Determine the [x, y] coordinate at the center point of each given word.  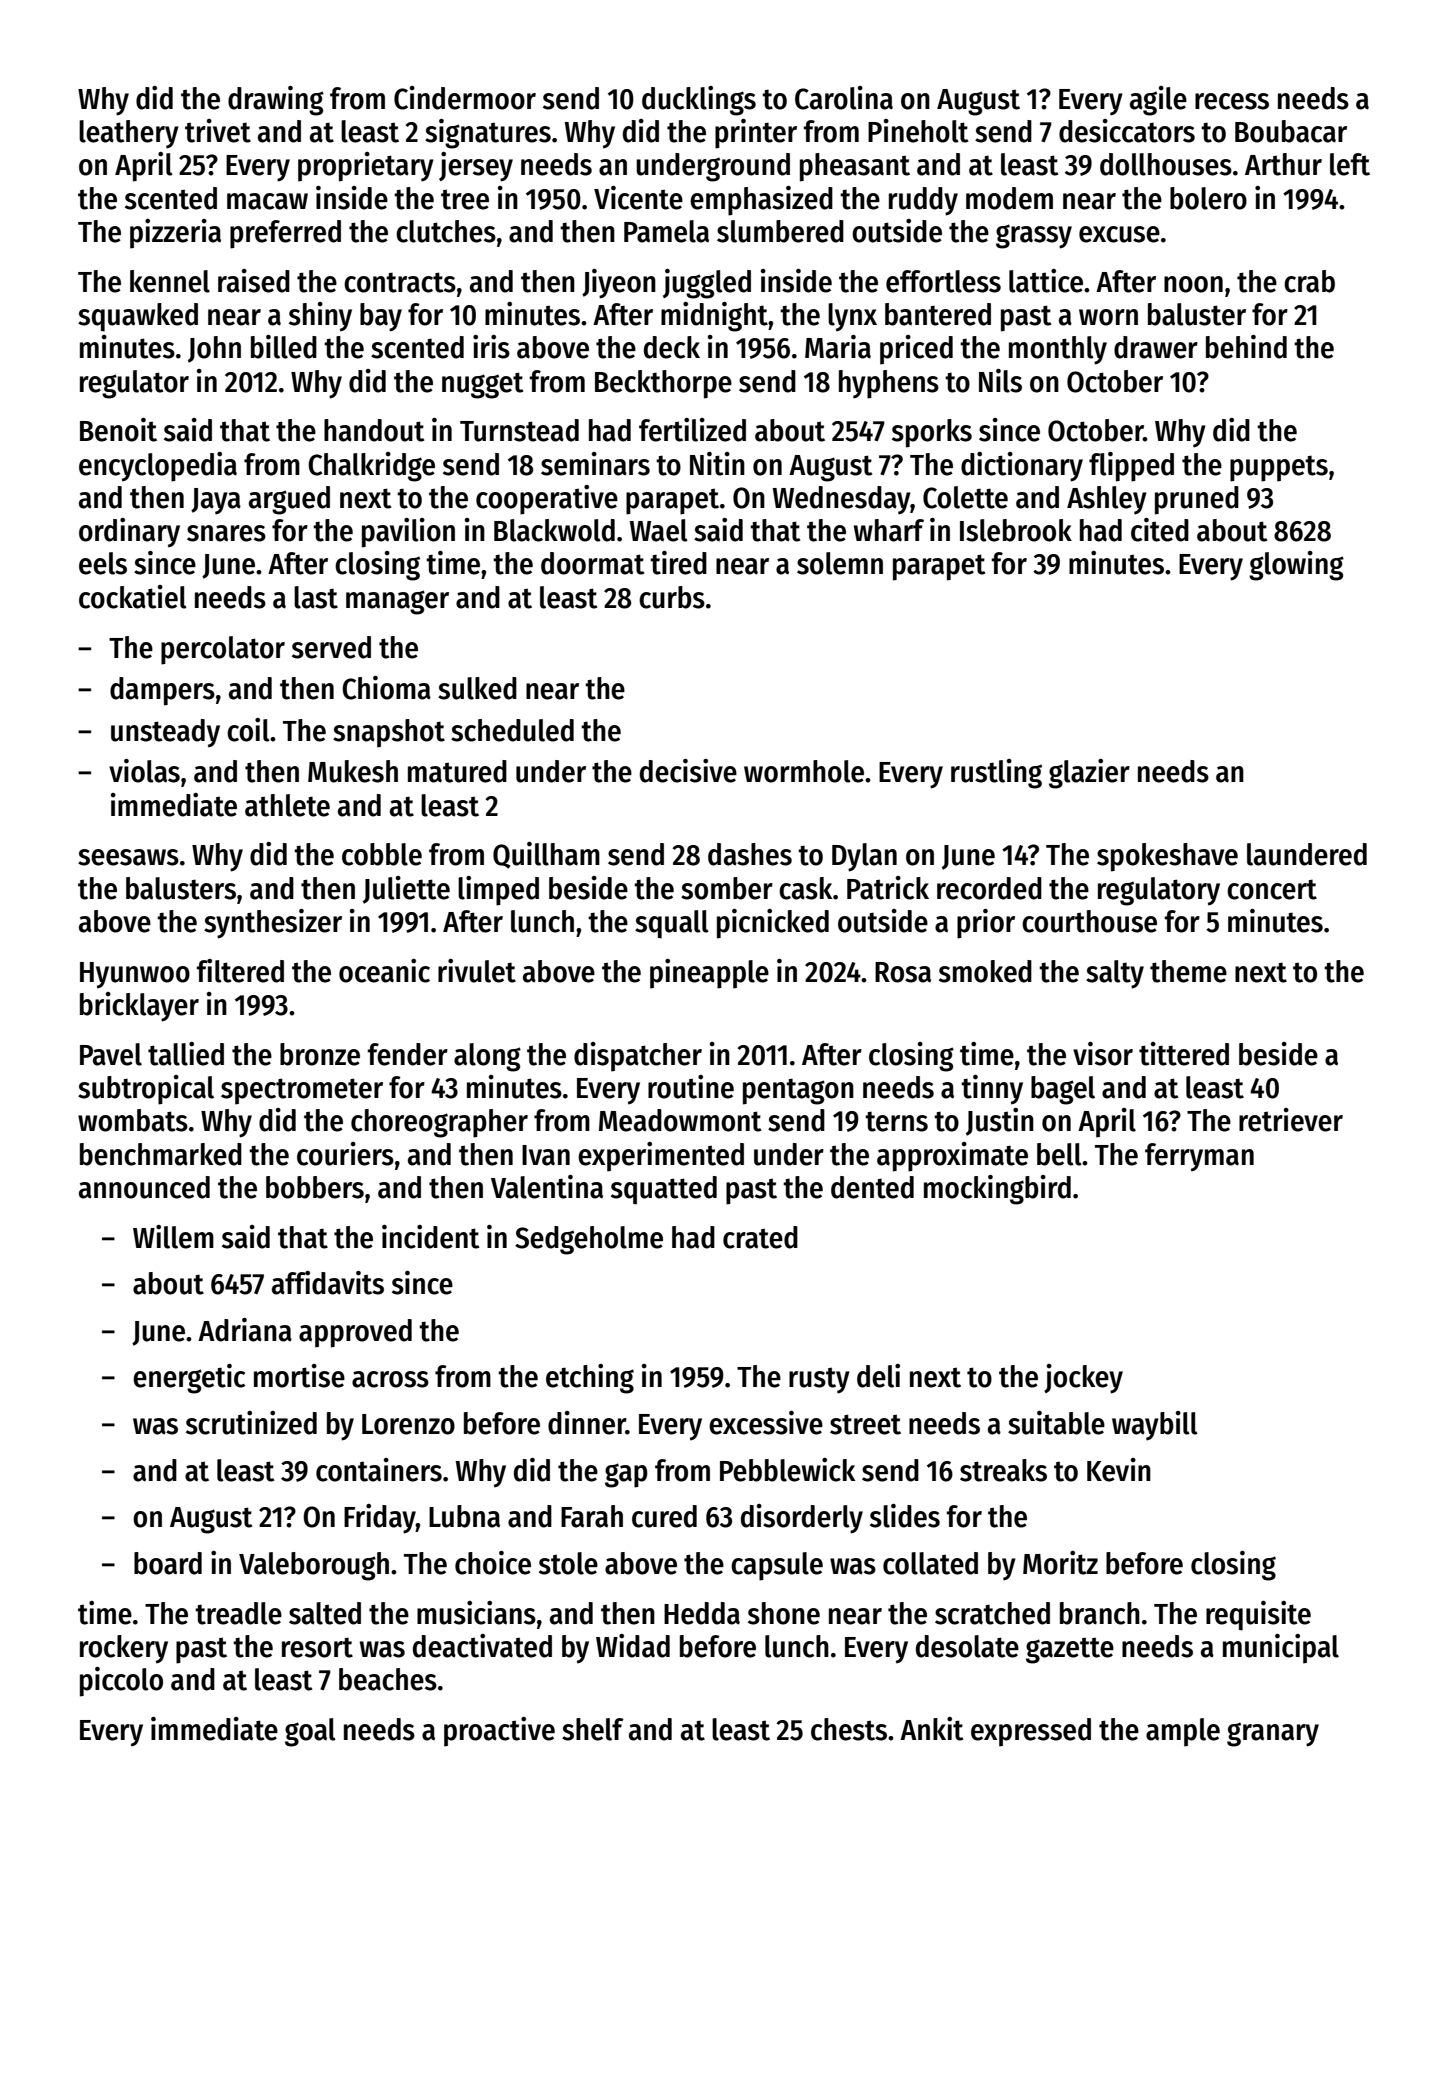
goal [310, 1732]
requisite [1258, 1616]
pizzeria [175, 234]
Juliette [406, 890]
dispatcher [638, 1057]
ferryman [1199, 1157]
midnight [714, 317]
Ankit [932, 1729]
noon [1193, 284]
